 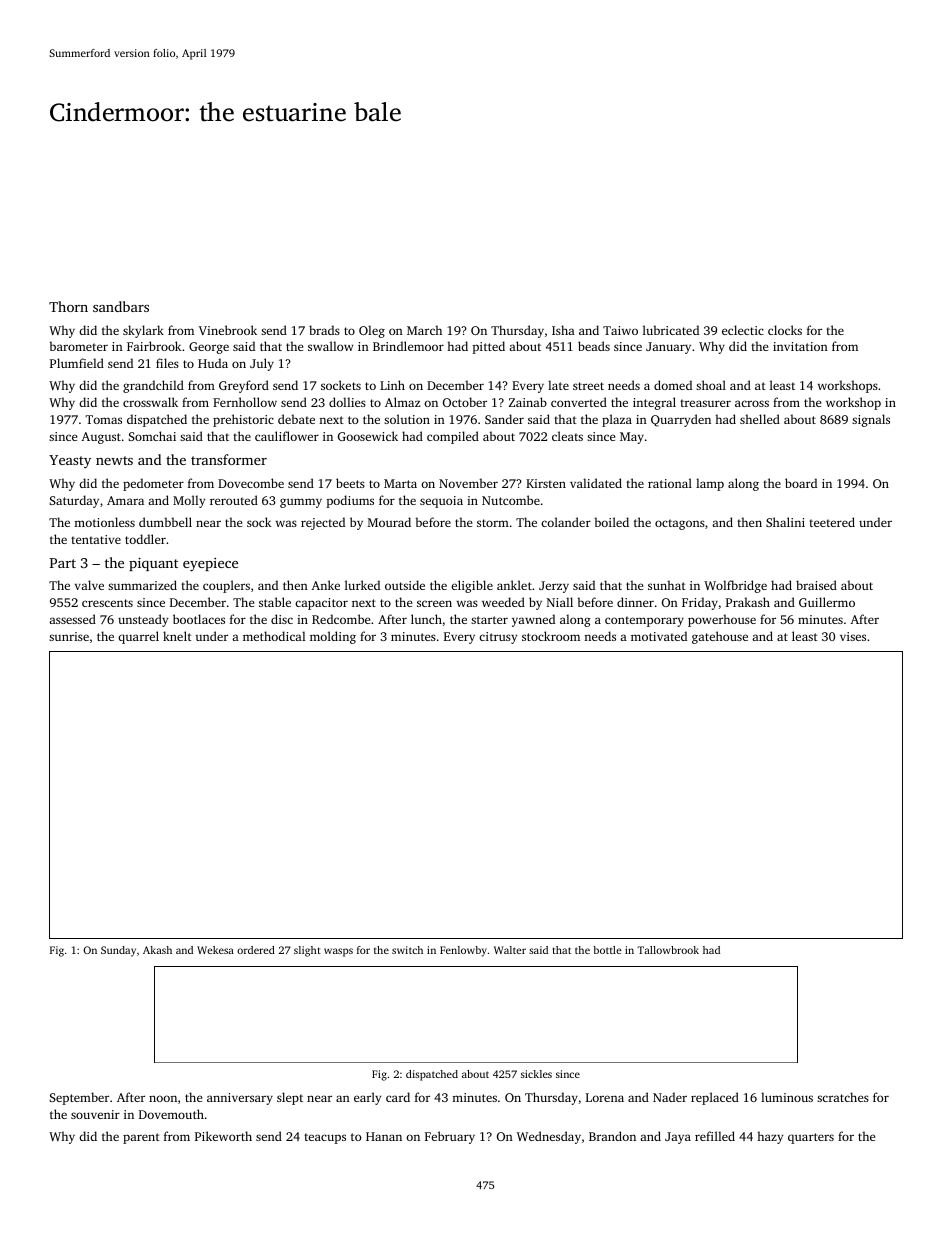 I want to click on Wolfbridge, so click(x=735, y=586).
